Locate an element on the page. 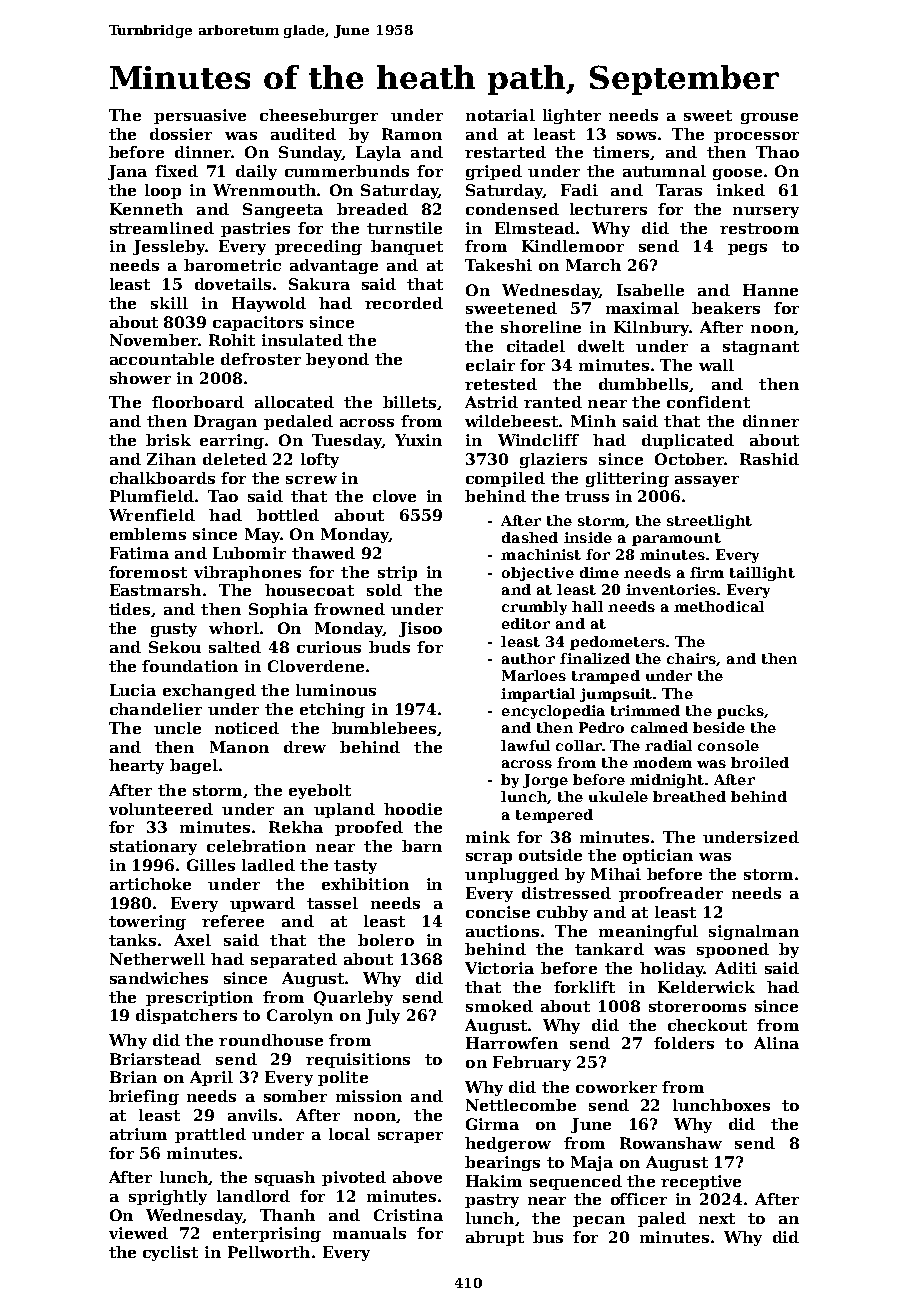 The height and width of the page is (1316, 908). taillight is located at coordinates (762, 574).
